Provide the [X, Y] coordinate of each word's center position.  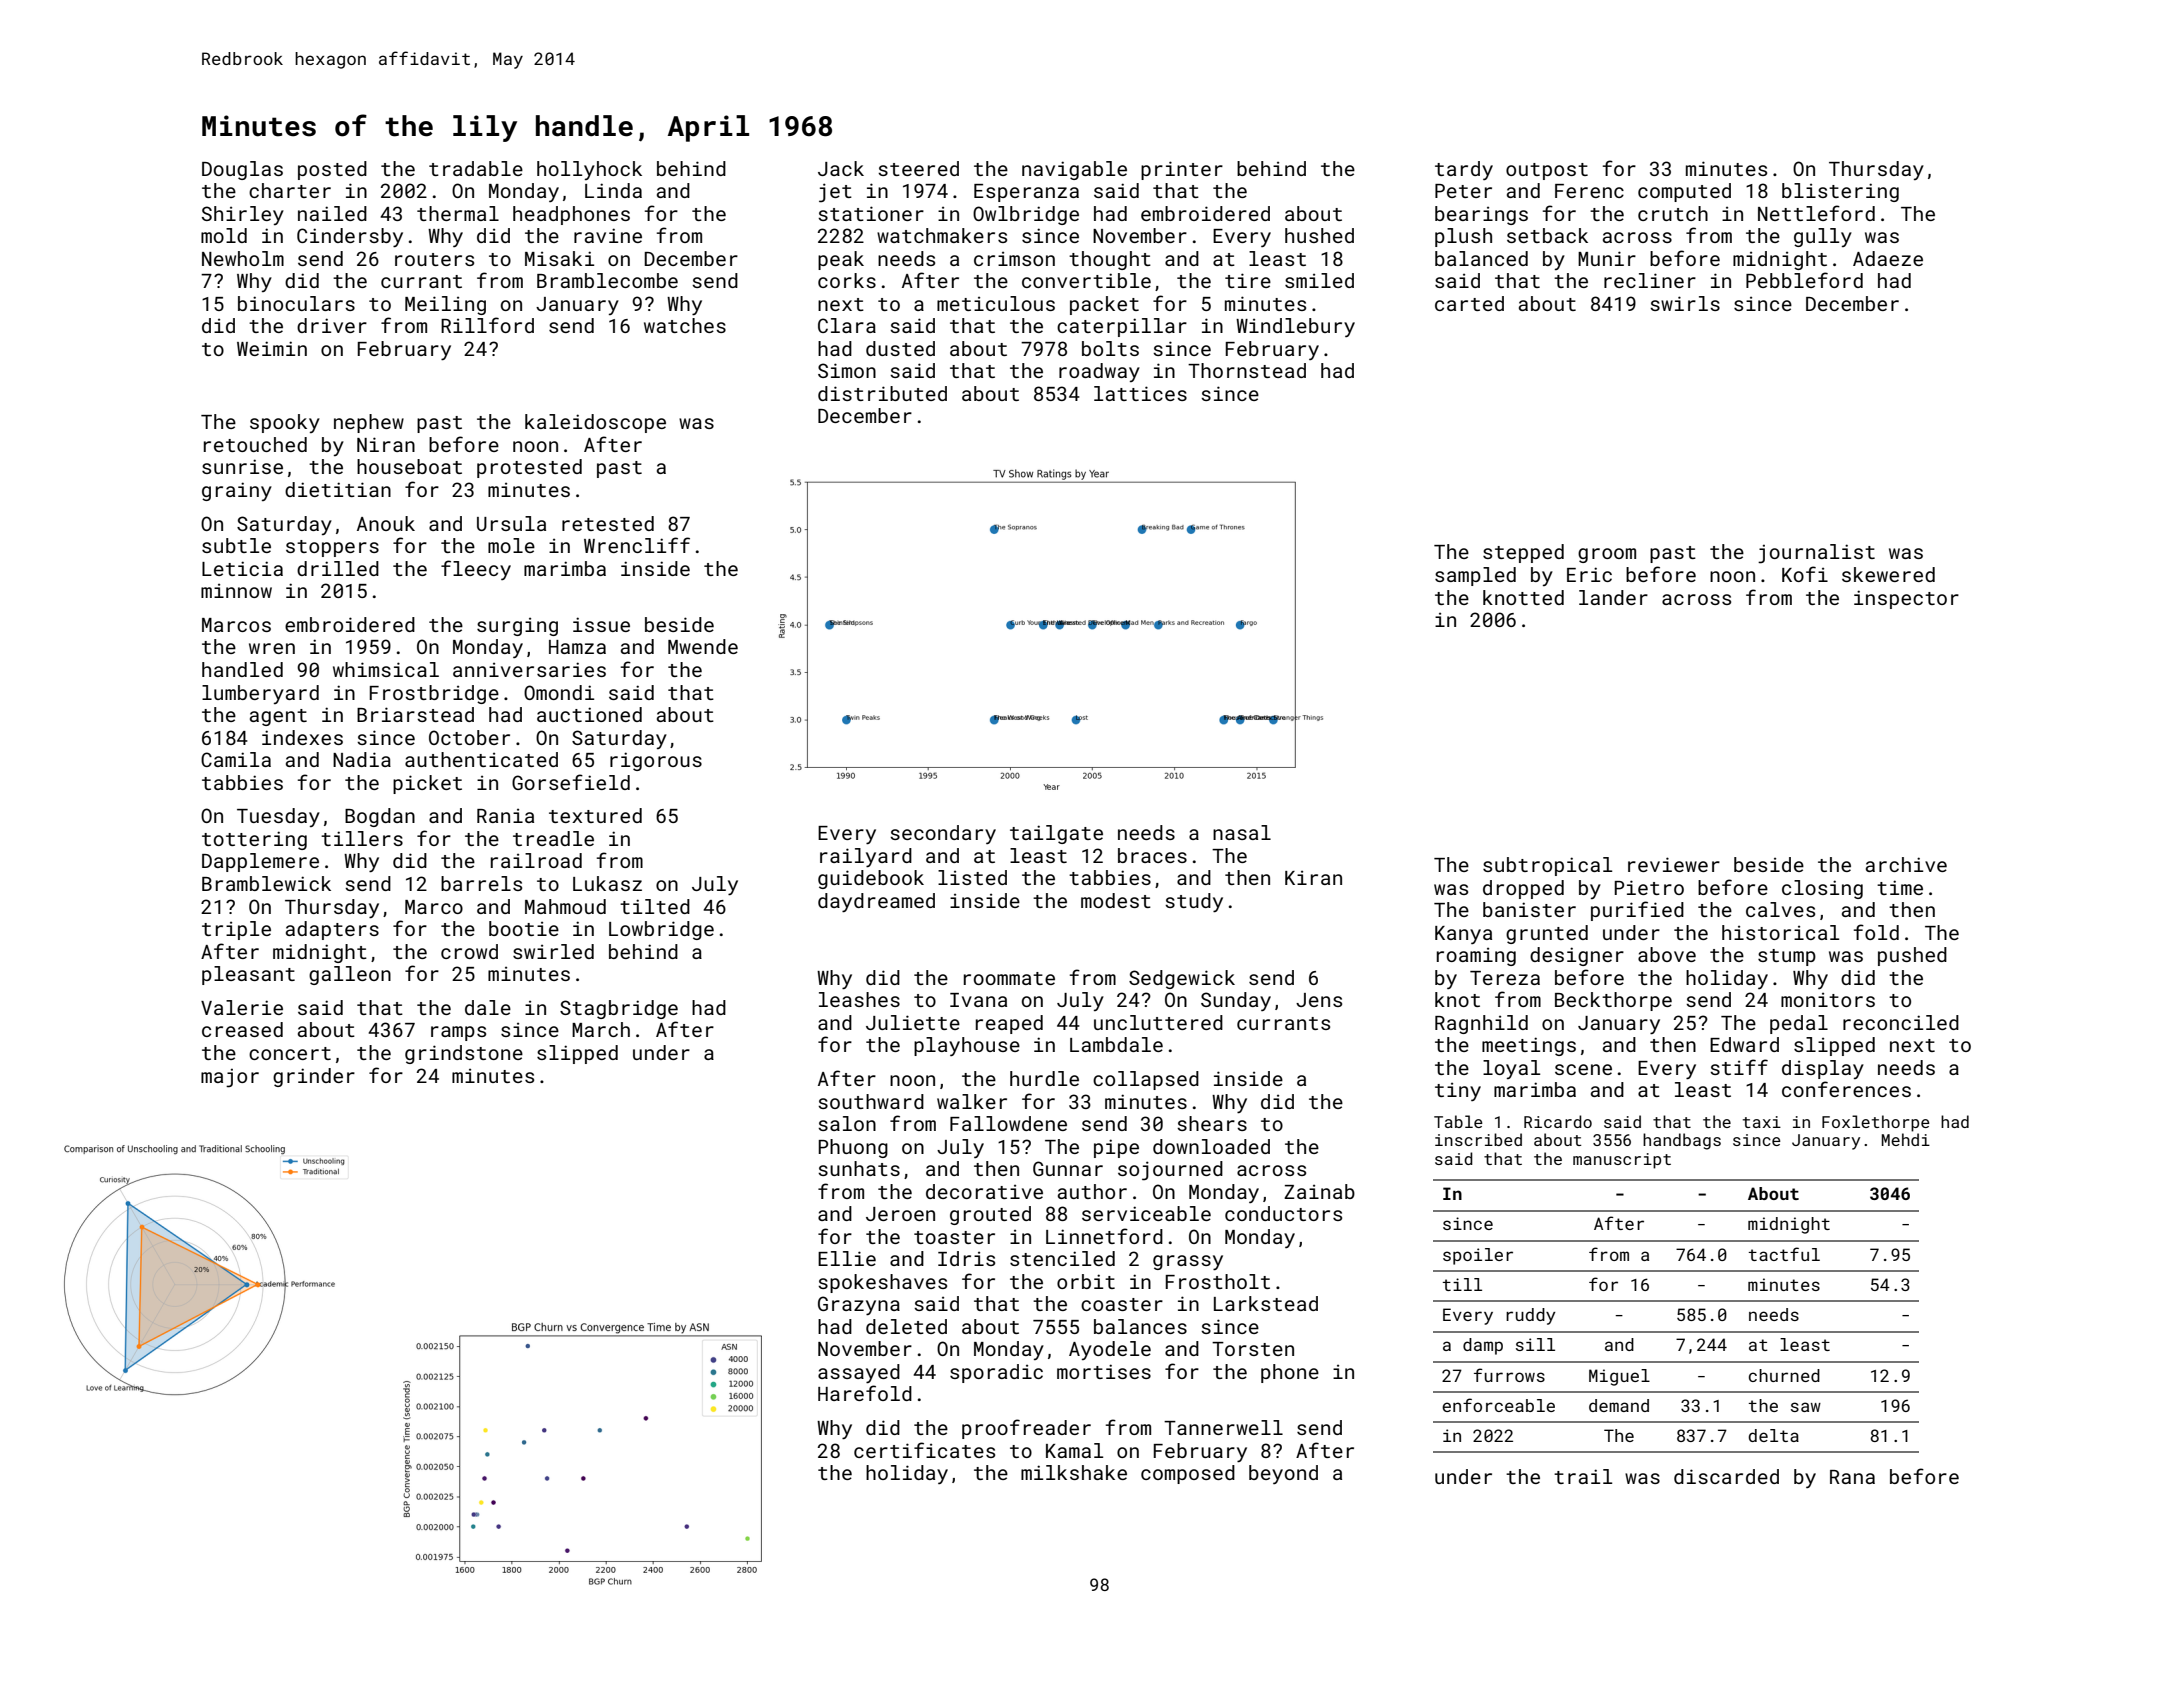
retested [608, 523]
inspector [1906, 599]
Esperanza [1026, 193]
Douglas [242, 170]
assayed [859, 1373]
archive [1906, 864]
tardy [1464, 170]
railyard [866, 857]
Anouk [386, 523]
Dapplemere [260, 862]
